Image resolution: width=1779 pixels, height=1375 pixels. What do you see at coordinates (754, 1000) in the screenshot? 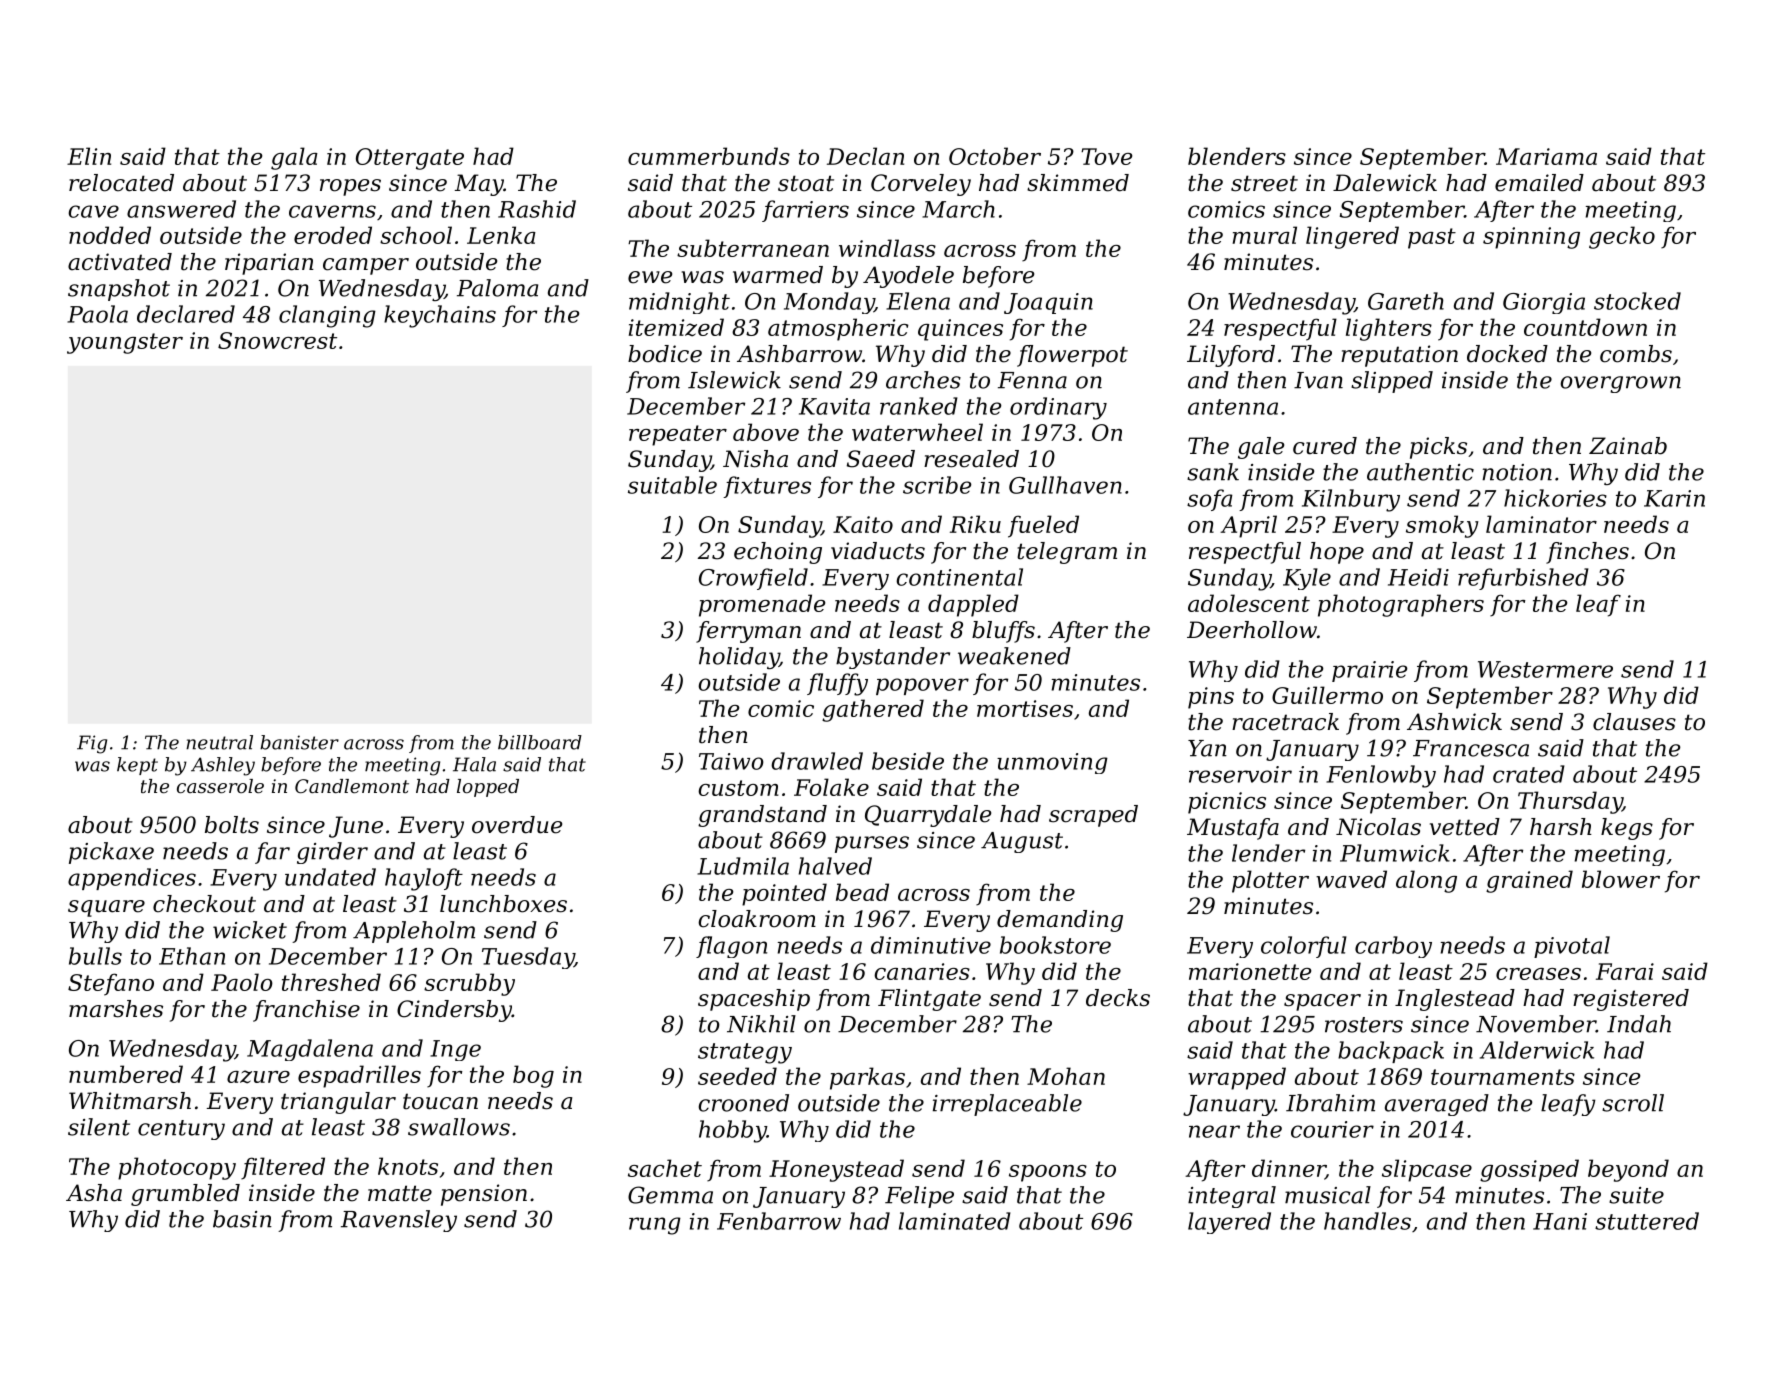
I see `spaceship` at bounding box center [754, 1000].
